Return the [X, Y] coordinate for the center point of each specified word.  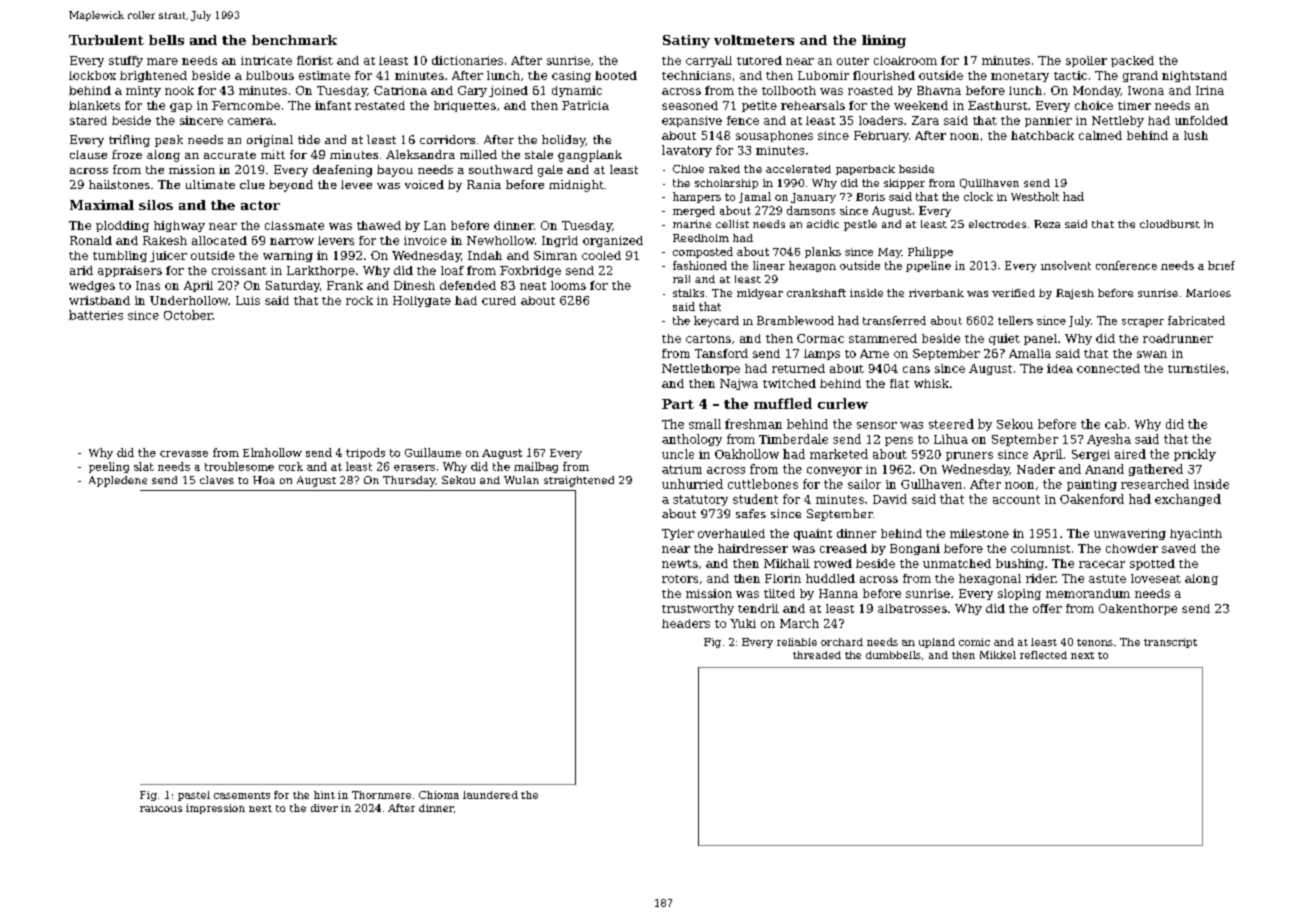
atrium [682, 469]
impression [215, 809]
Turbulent [106, 40]
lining [884, 41]
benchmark [294, 40]
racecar [1102, 564]
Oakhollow [747, 454]
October [188, 315]
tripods [365, 453]
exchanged [1188, 500]
